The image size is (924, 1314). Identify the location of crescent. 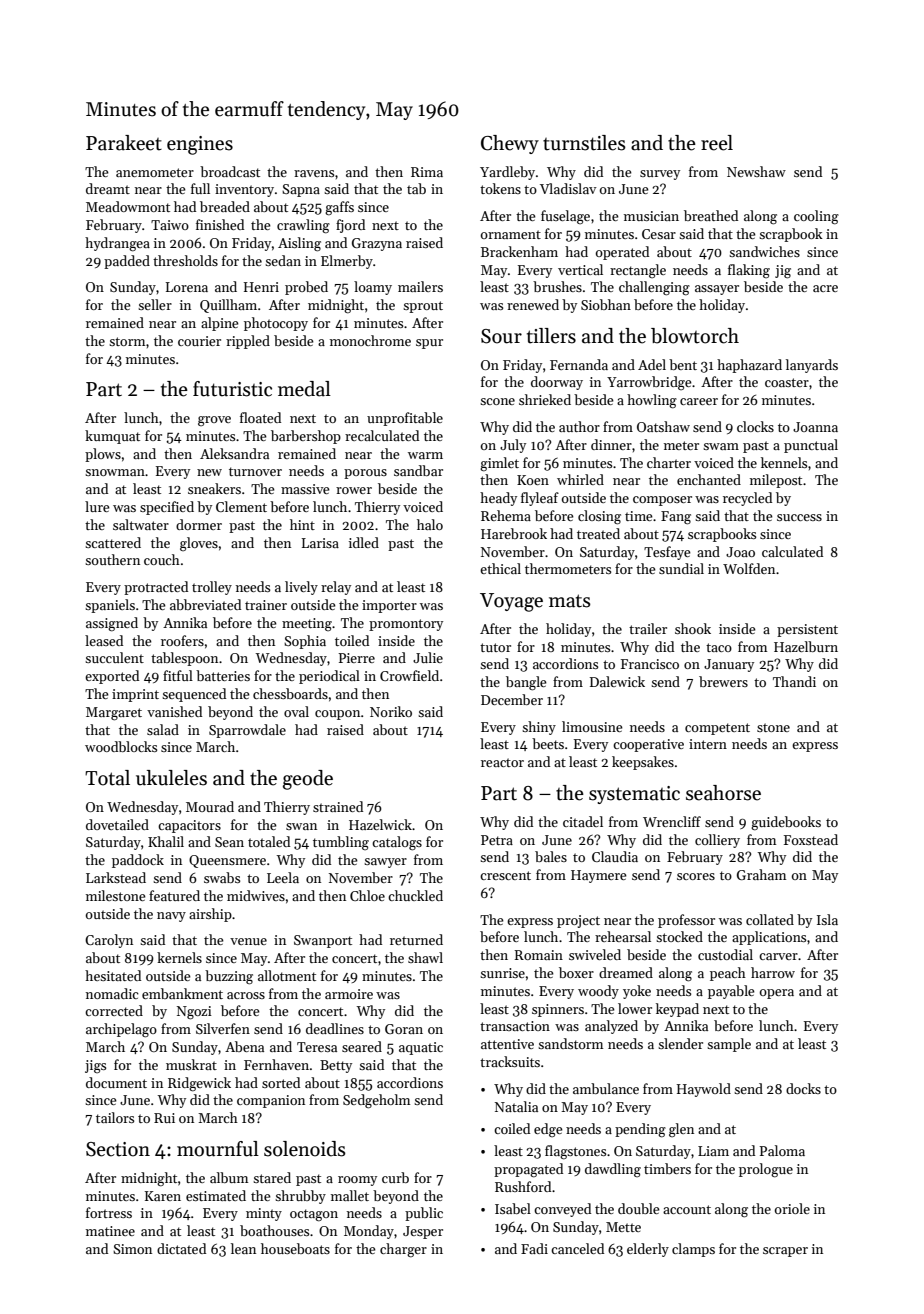
(505, 875).
